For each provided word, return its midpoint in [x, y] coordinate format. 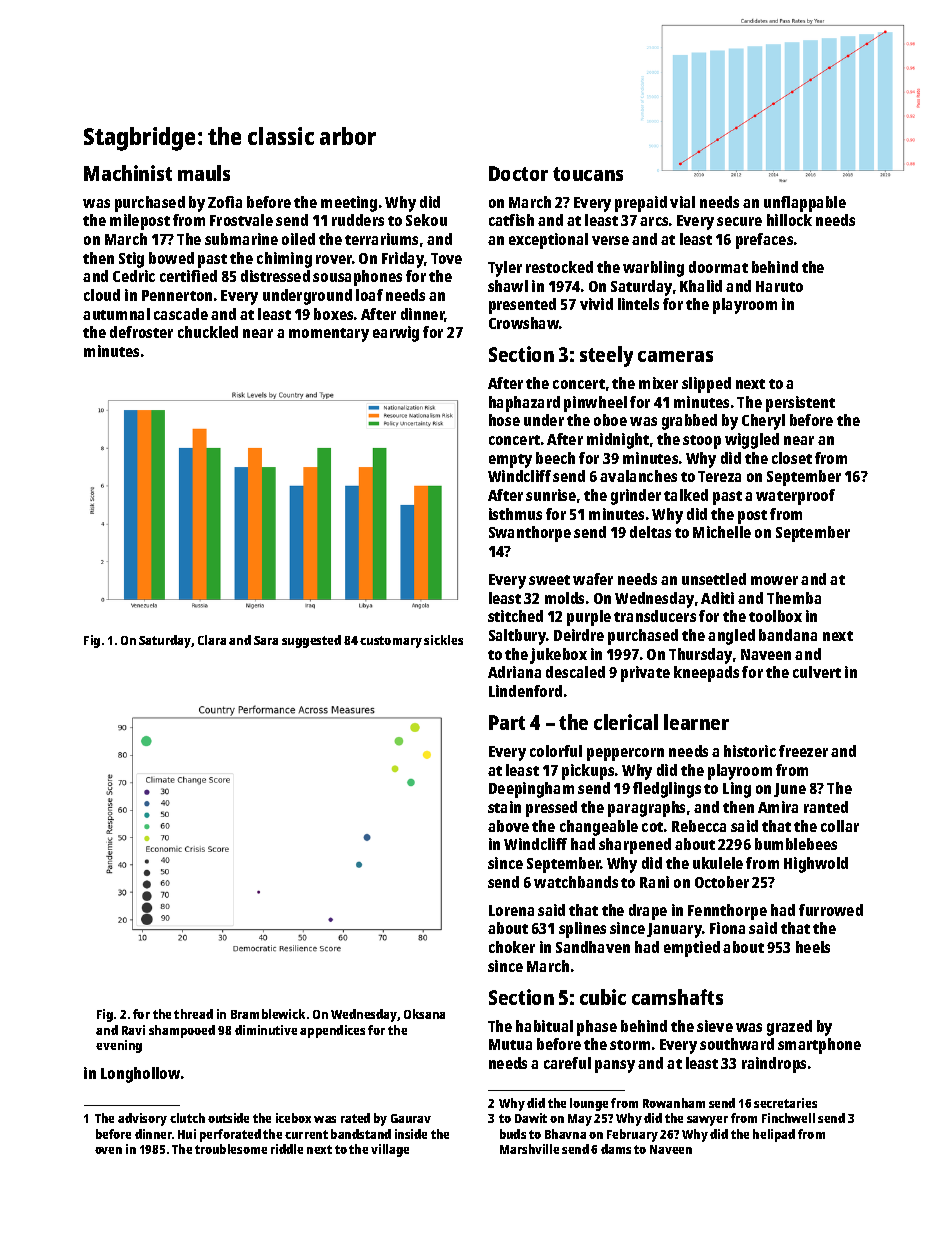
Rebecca [699, 826]
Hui [187, 1134]
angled [731, 637]
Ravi [133, 1030]
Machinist [128, 173]
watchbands [576, 882]
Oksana [424, 1014]
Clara [212, 640]
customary [391, 642]
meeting [349, 204]
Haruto [779, 286]
